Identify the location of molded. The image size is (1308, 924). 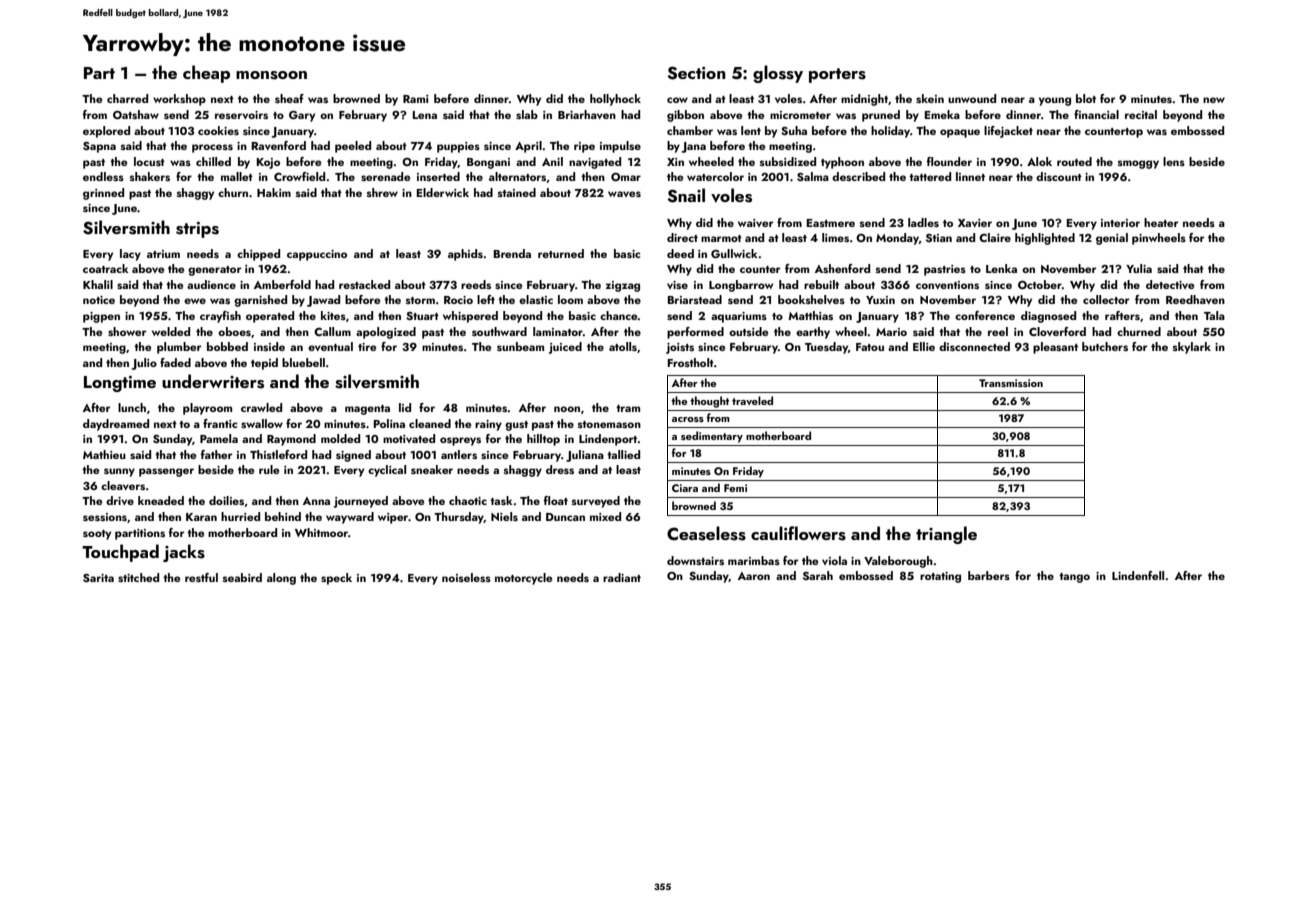
(340, 438).
